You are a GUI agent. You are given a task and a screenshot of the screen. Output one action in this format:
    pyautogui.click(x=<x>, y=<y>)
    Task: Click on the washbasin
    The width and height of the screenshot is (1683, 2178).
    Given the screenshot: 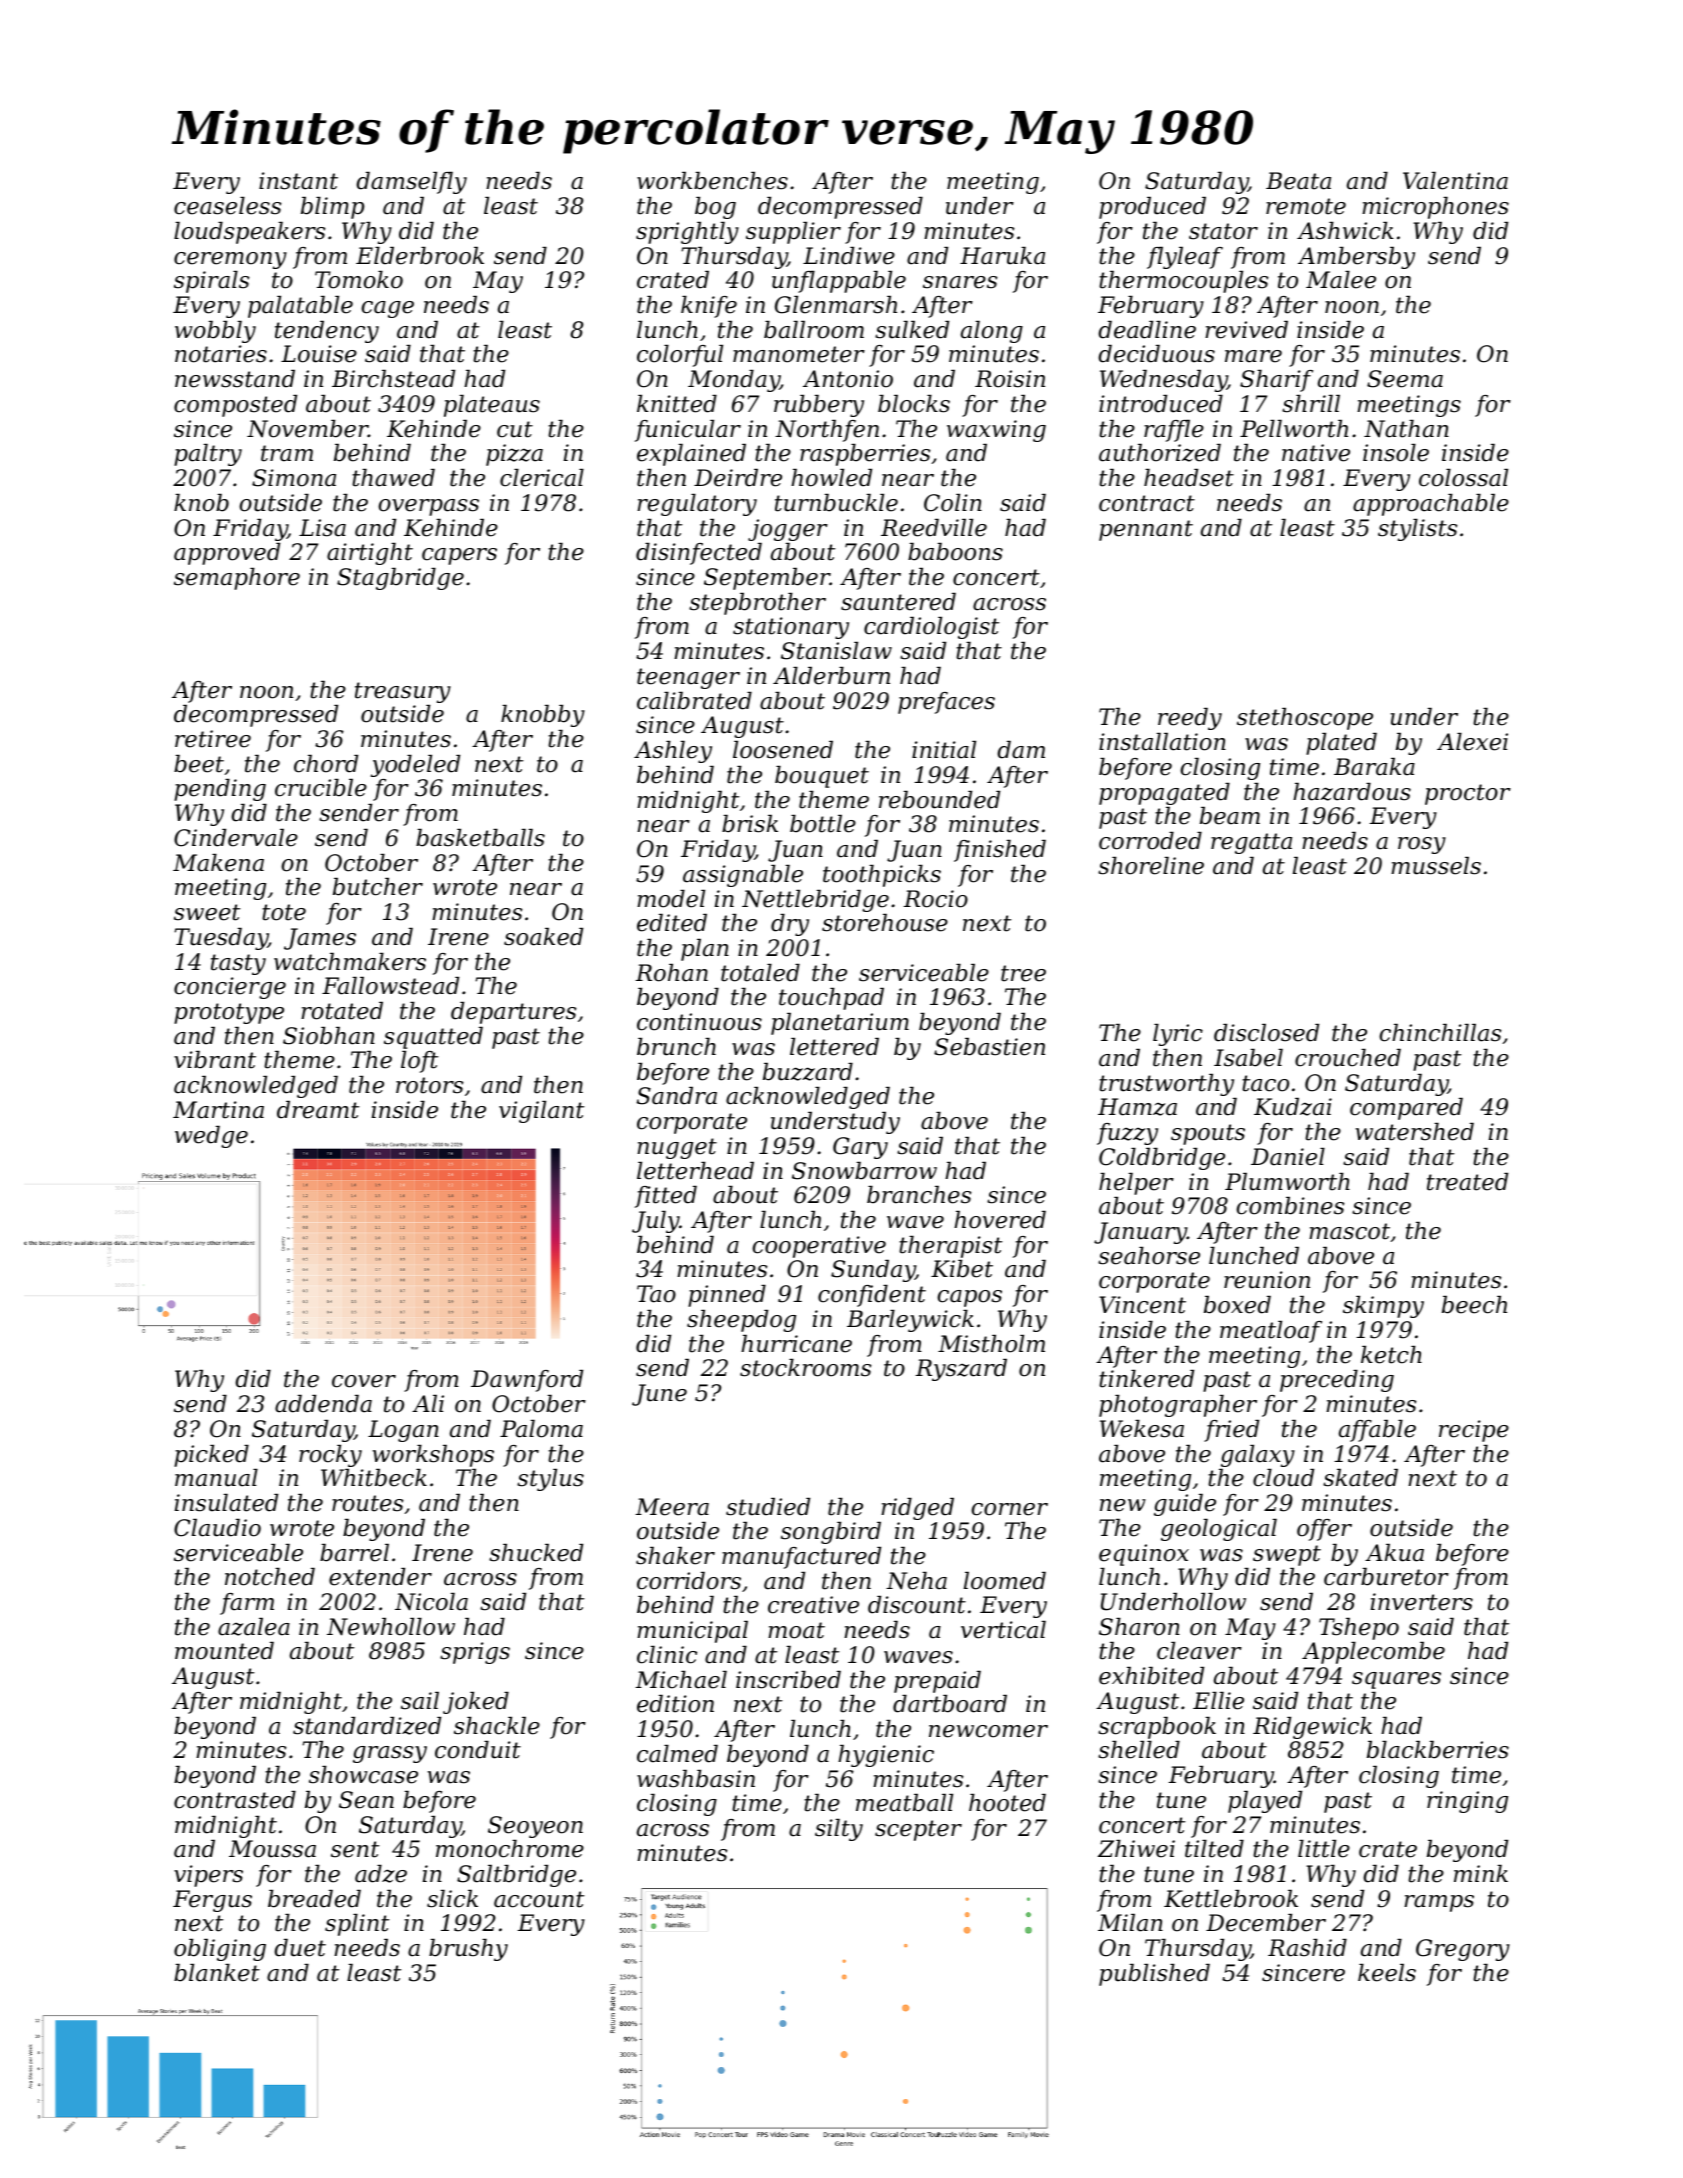 What is the action you would take?
    pyautogui.click(x=696, y=1779)
